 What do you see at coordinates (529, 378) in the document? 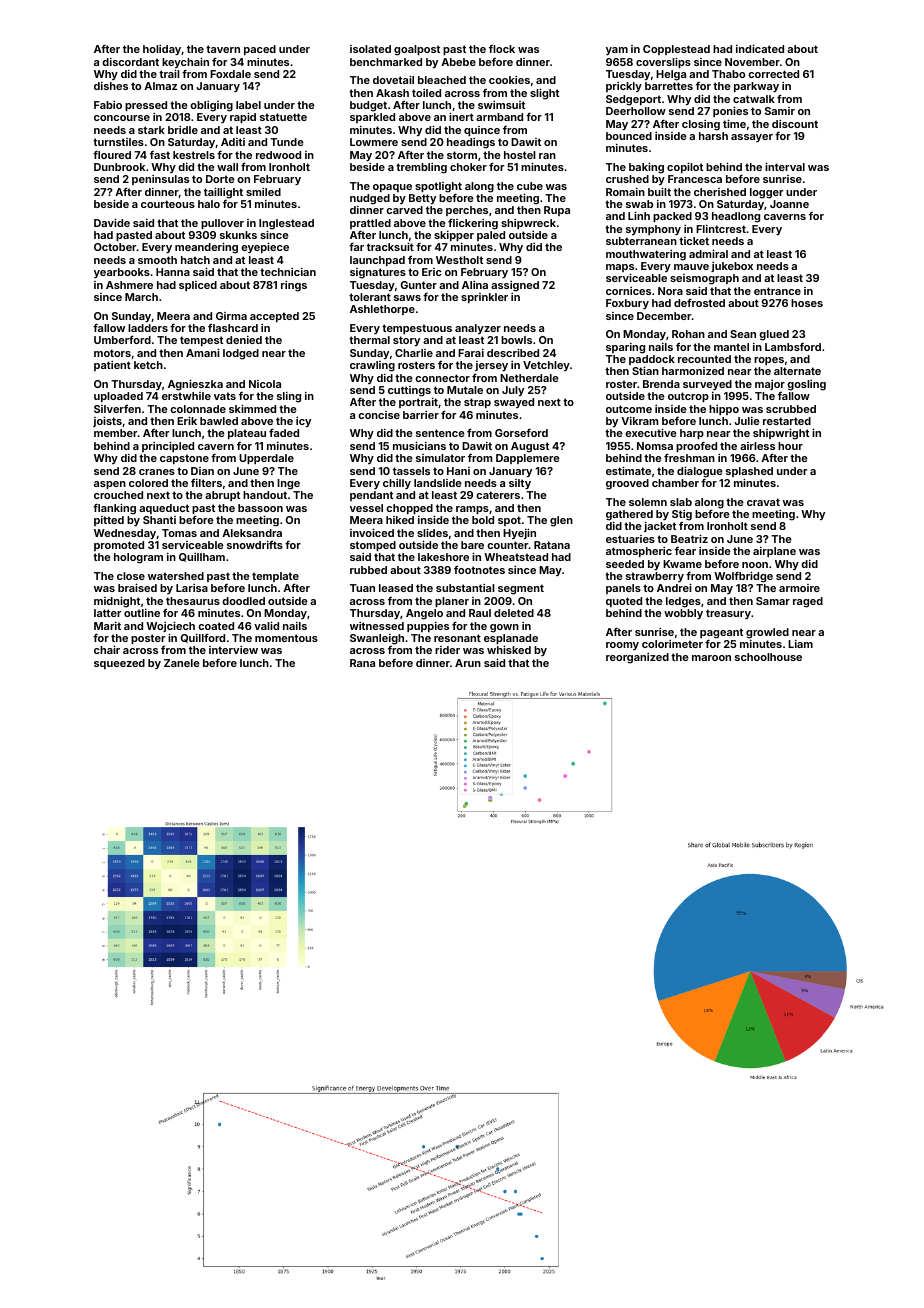
I see `Netherdale` at bounding box center [529, 378].
